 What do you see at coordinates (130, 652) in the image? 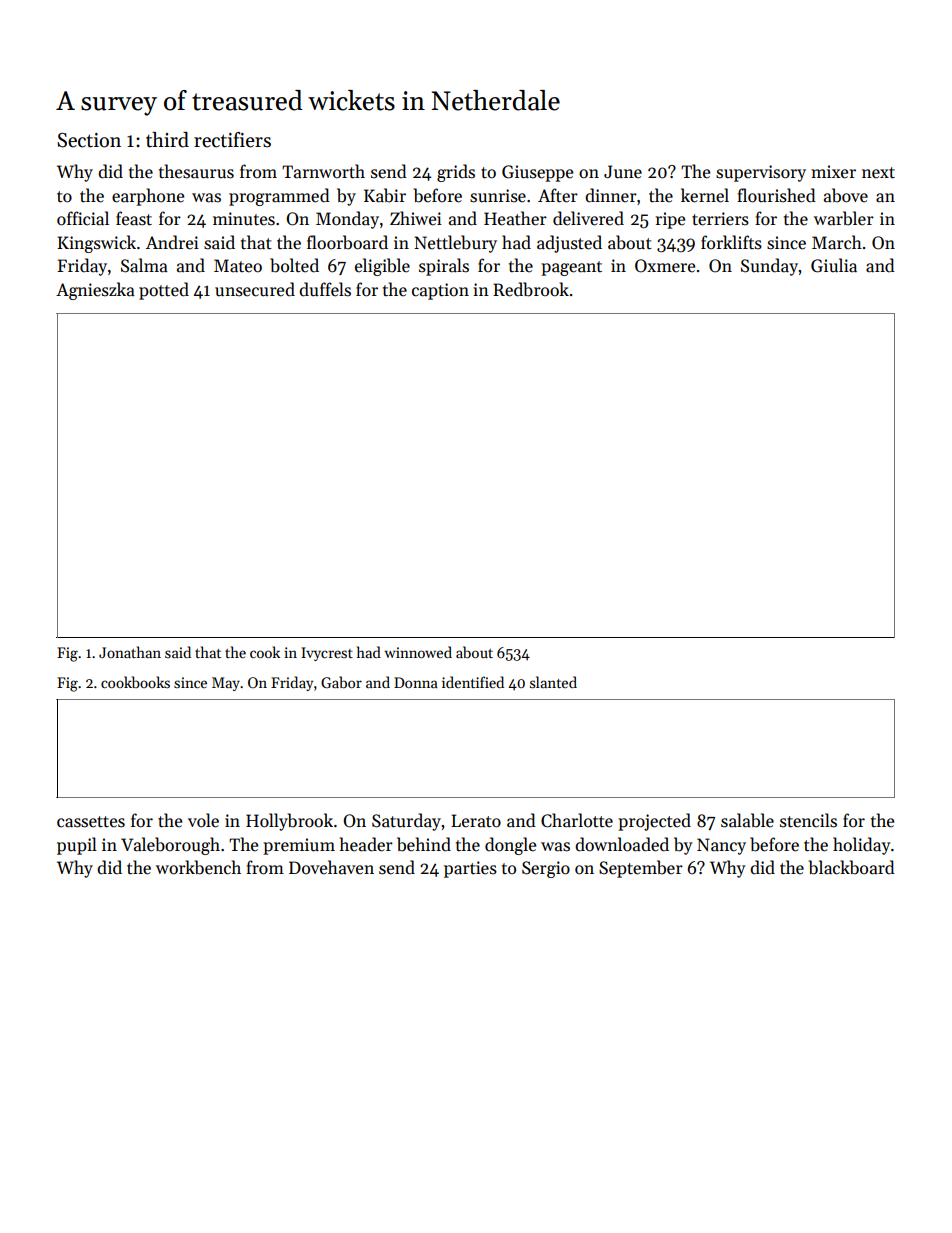
I see `Jonathan` at bounding box center [130, 652].
